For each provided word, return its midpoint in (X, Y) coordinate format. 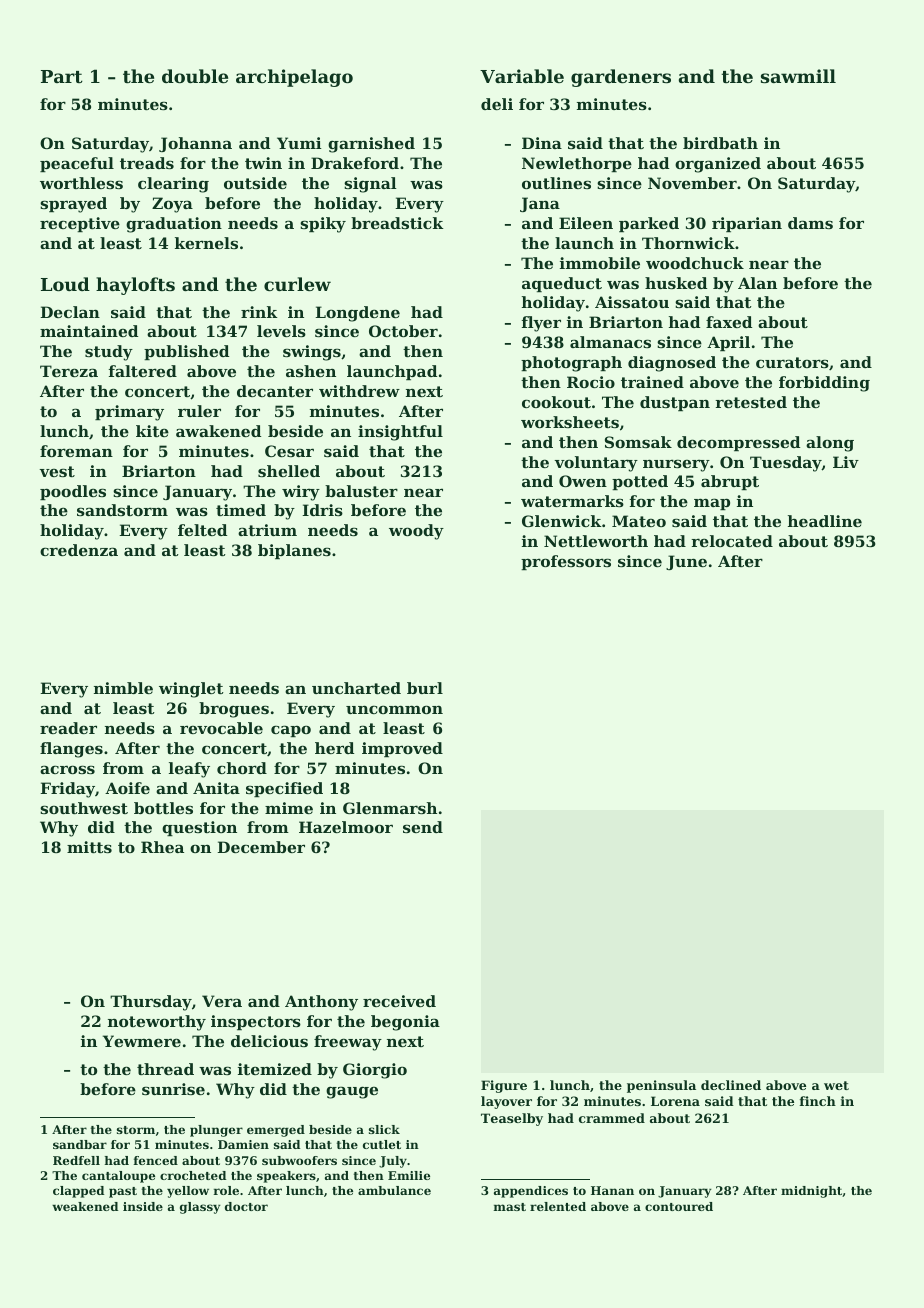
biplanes (294, 551)
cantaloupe (118, 1177)
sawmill (798, 76)
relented (558, 1206)
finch (818, 1101)
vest (57, 471)
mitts (89, 847)
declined (731, 1085)
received (399, 1001)
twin (263, 163)
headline (825, 521)
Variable (522, 76)
